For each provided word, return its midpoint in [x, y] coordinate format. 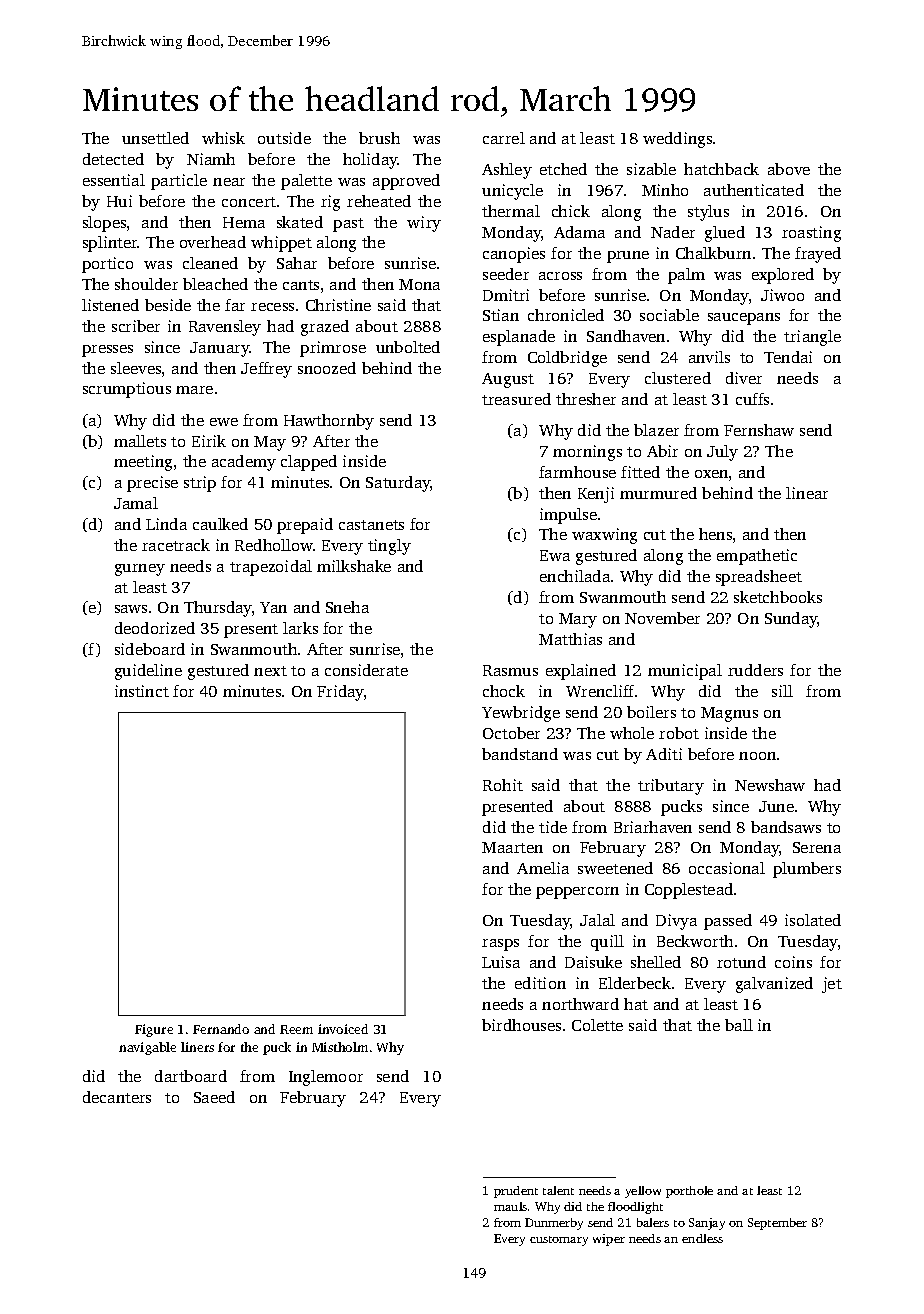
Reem [296, 1029]
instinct [142, 691]
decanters [117, 1097]
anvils [709, 357]
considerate [366, 670]
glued [725, 234]
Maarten [512, 847]
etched [563, 169]
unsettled [155, 138]
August [508, 380]
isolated [813, 920]
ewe [224, 422]
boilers [651, 712]
